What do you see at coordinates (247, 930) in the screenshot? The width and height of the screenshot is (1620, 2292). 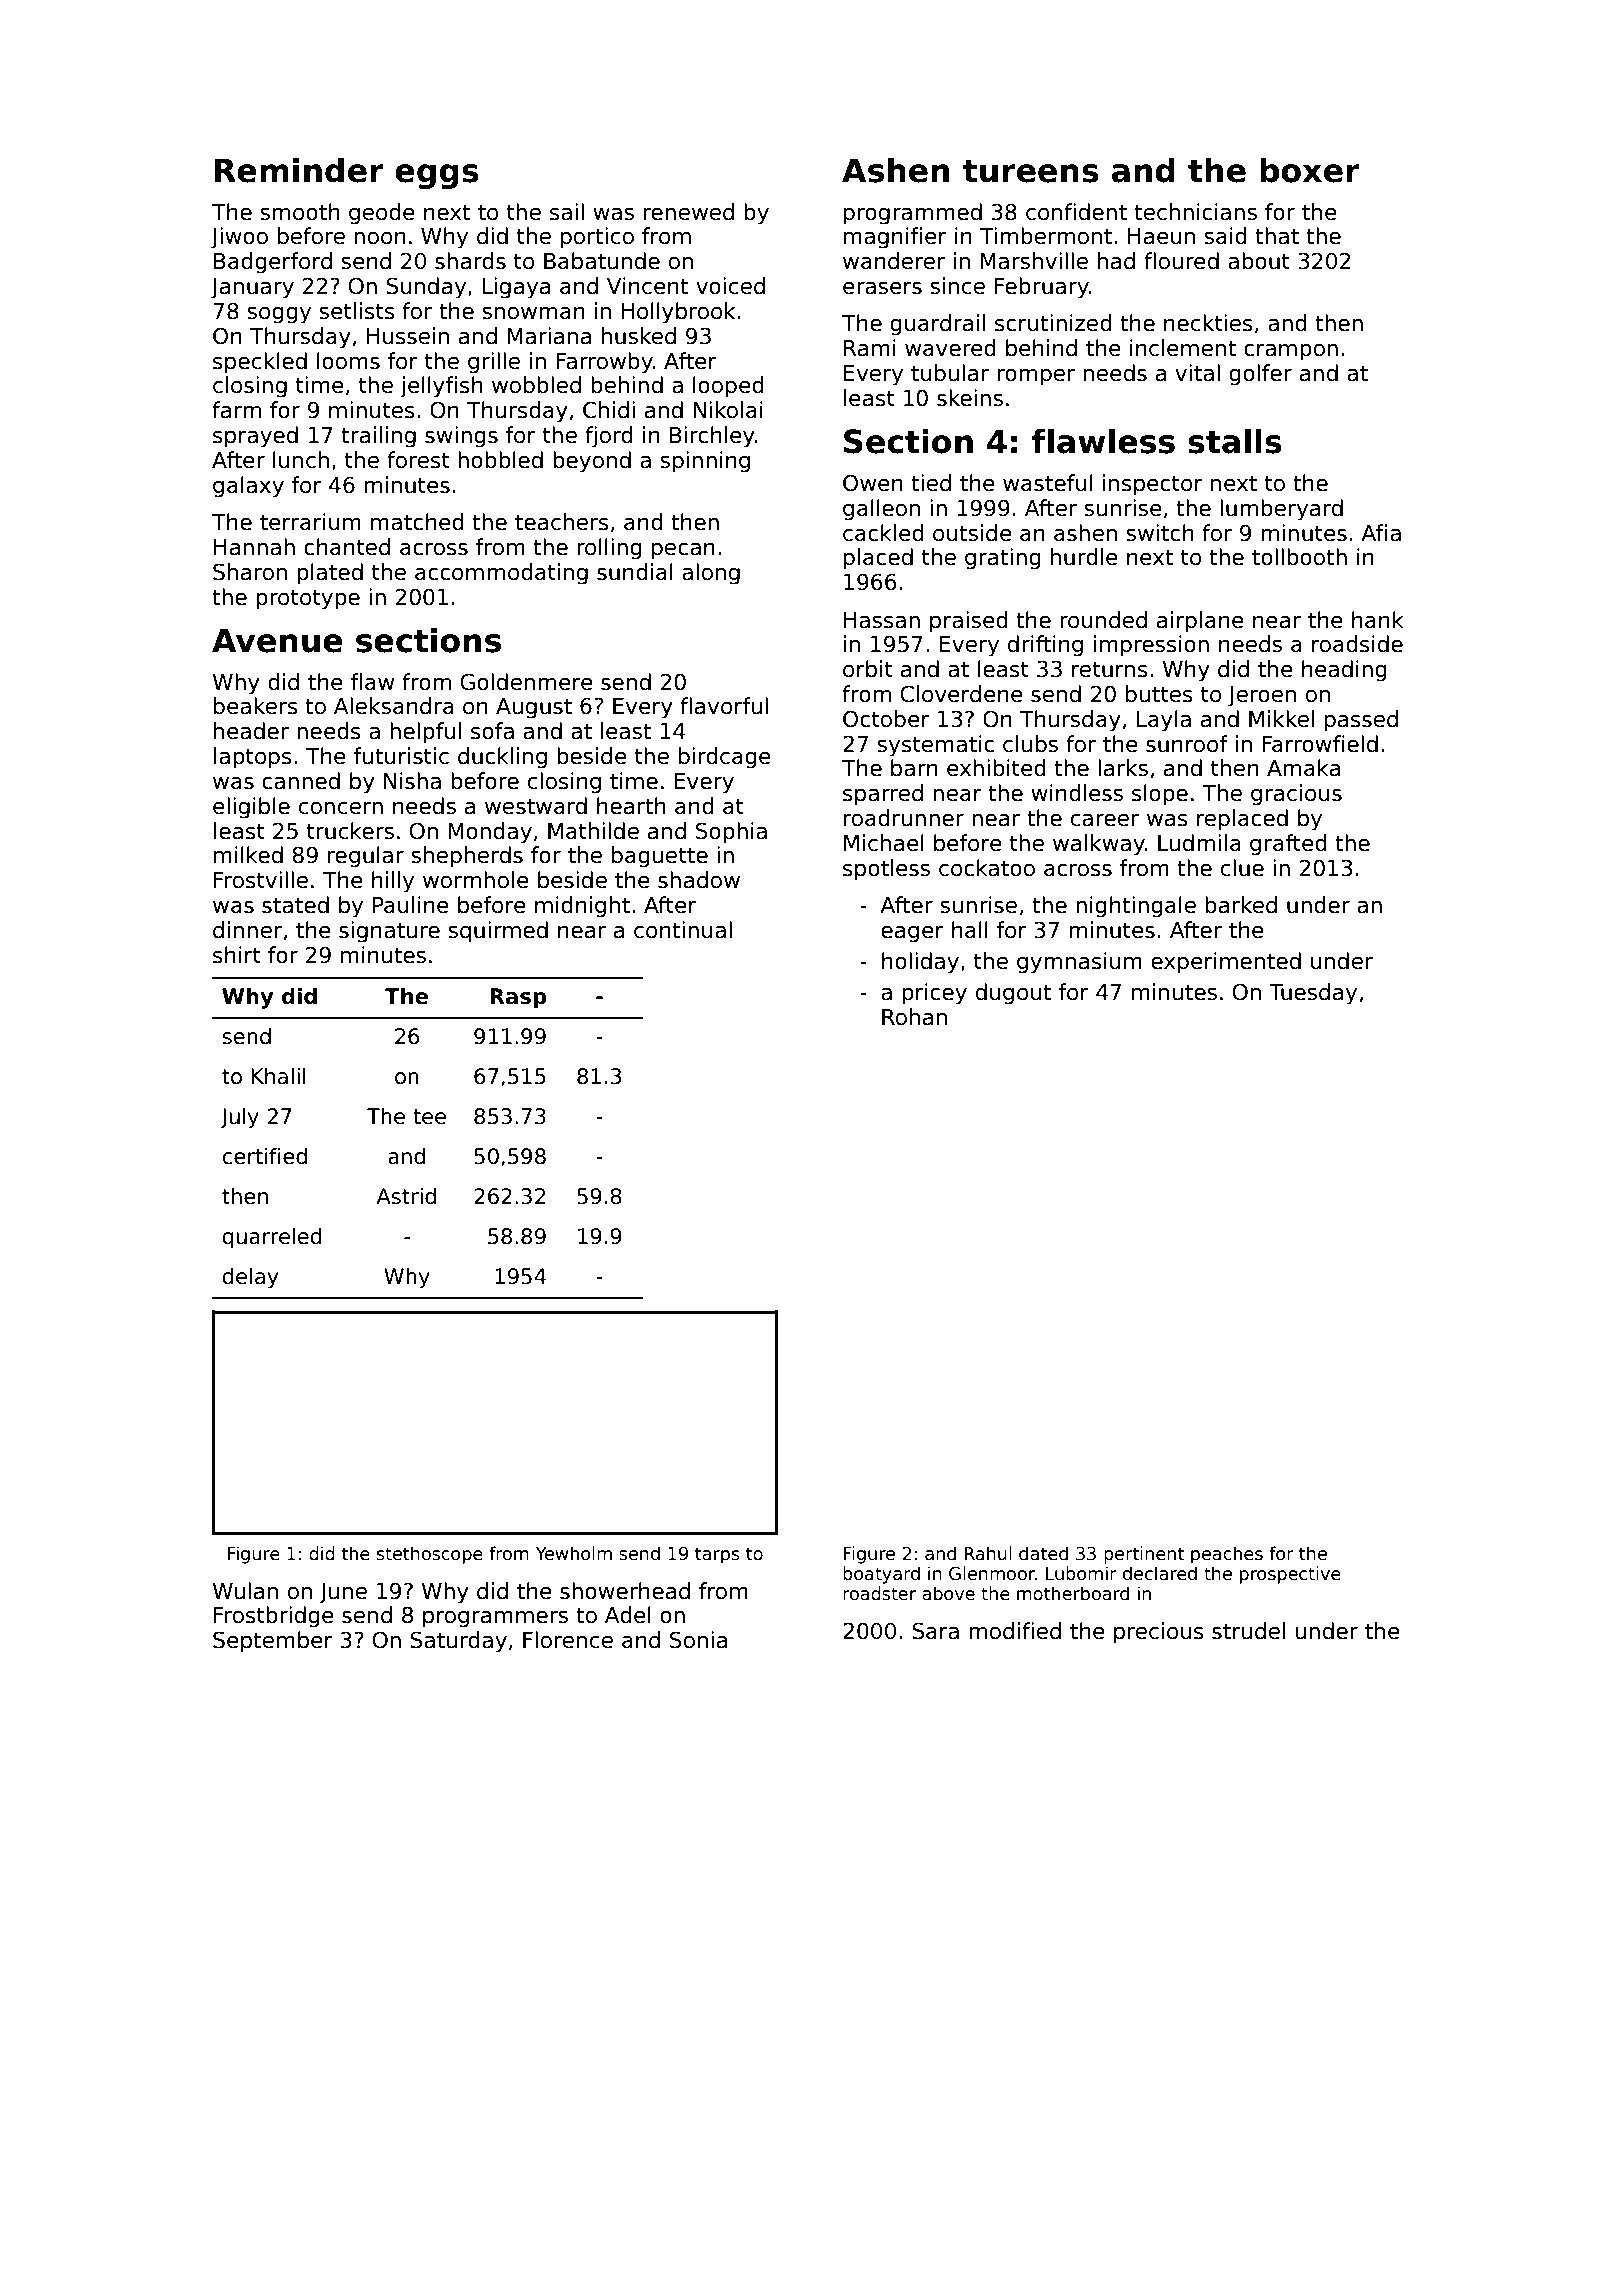 I see `dinner` at bounding box center [247, 930].
